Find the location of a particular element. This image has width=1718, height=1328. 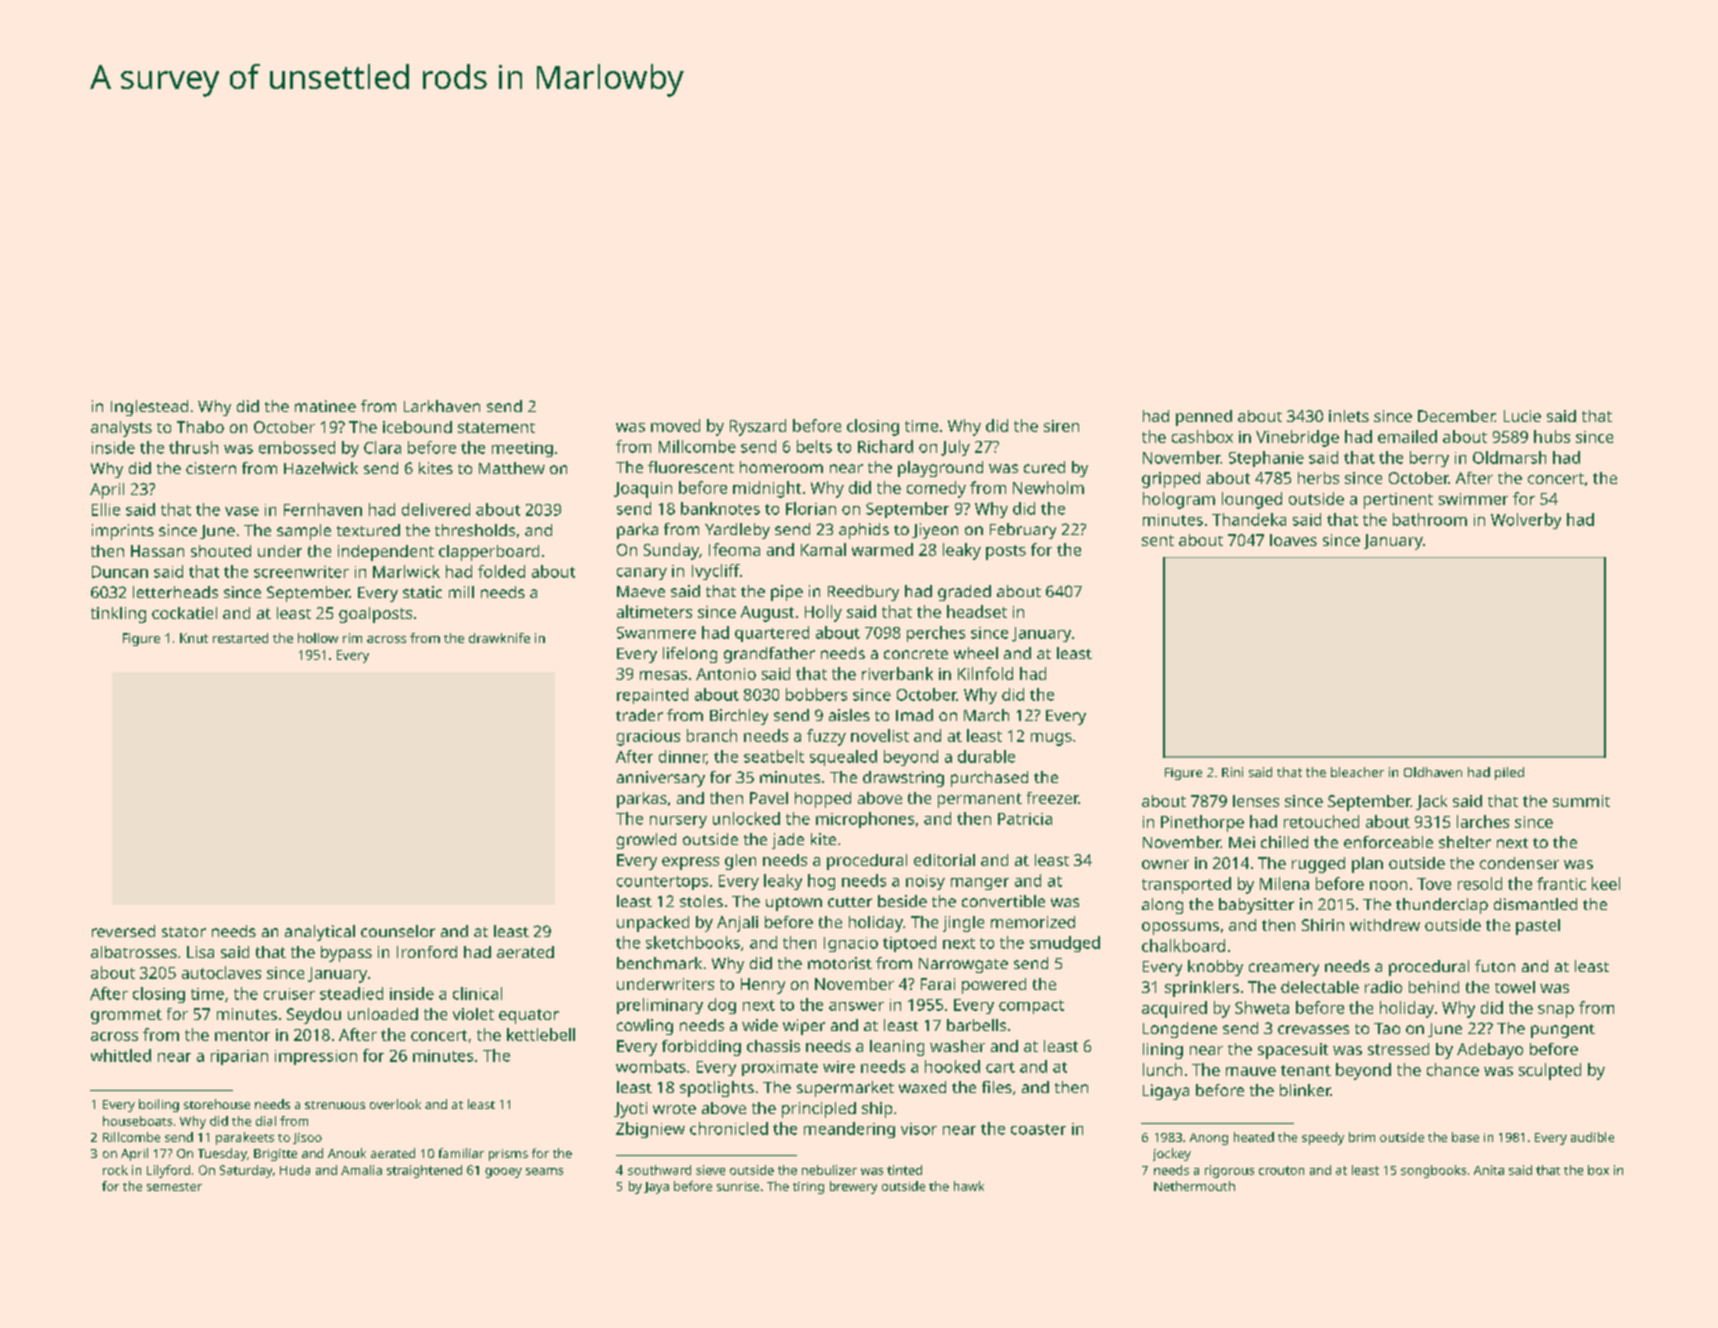

Zbigniew is located at coordinates (650, 1130).
